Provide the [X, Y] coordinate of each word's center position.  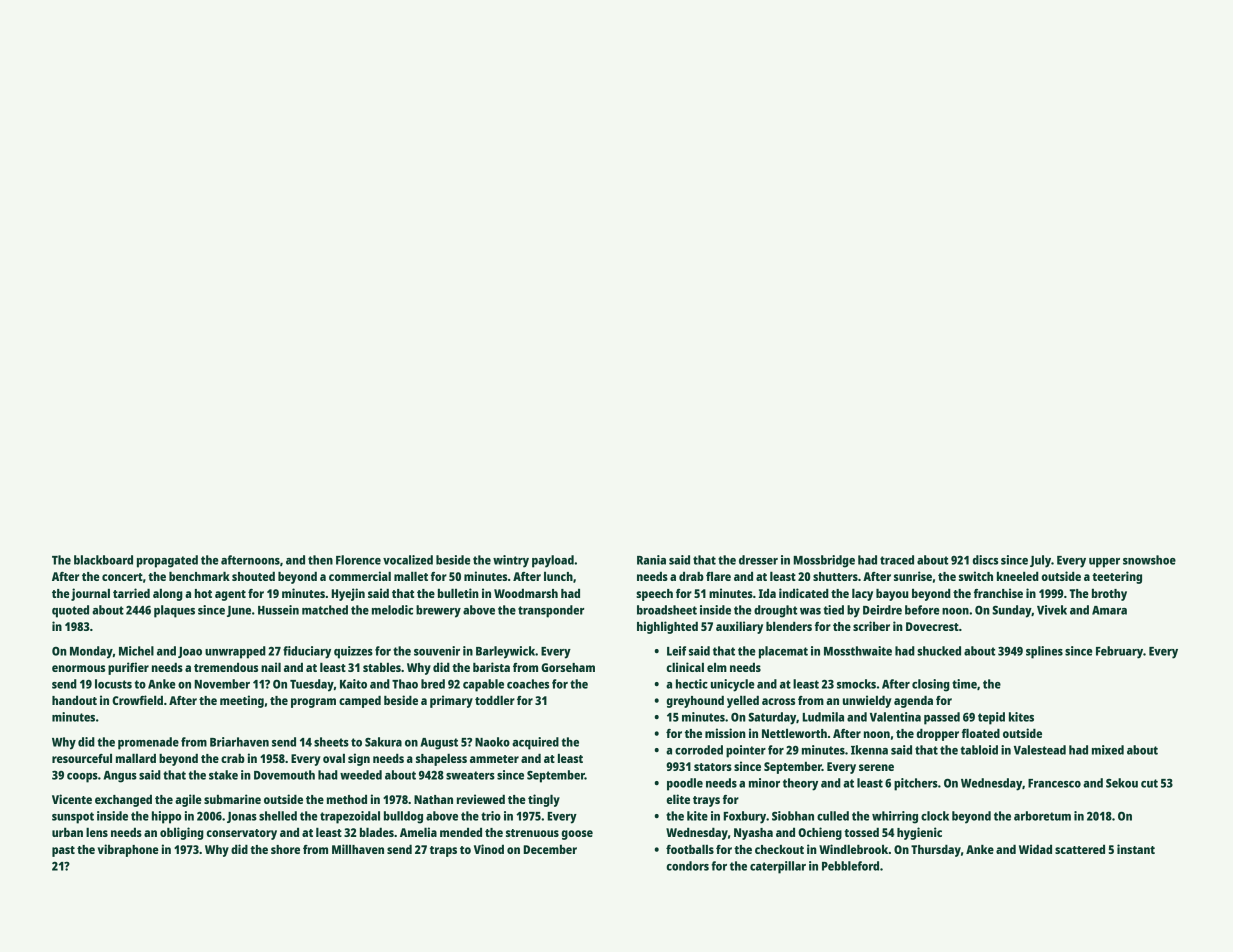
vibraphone [128, 850]
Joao [190, 652]
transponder [551, 611]
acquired [535, 743]
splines [1044, 652]
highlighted [667, 627]
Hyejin [348, 594]
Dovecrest [932, 626]
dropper [937, 735]
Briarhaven [239, 742]
